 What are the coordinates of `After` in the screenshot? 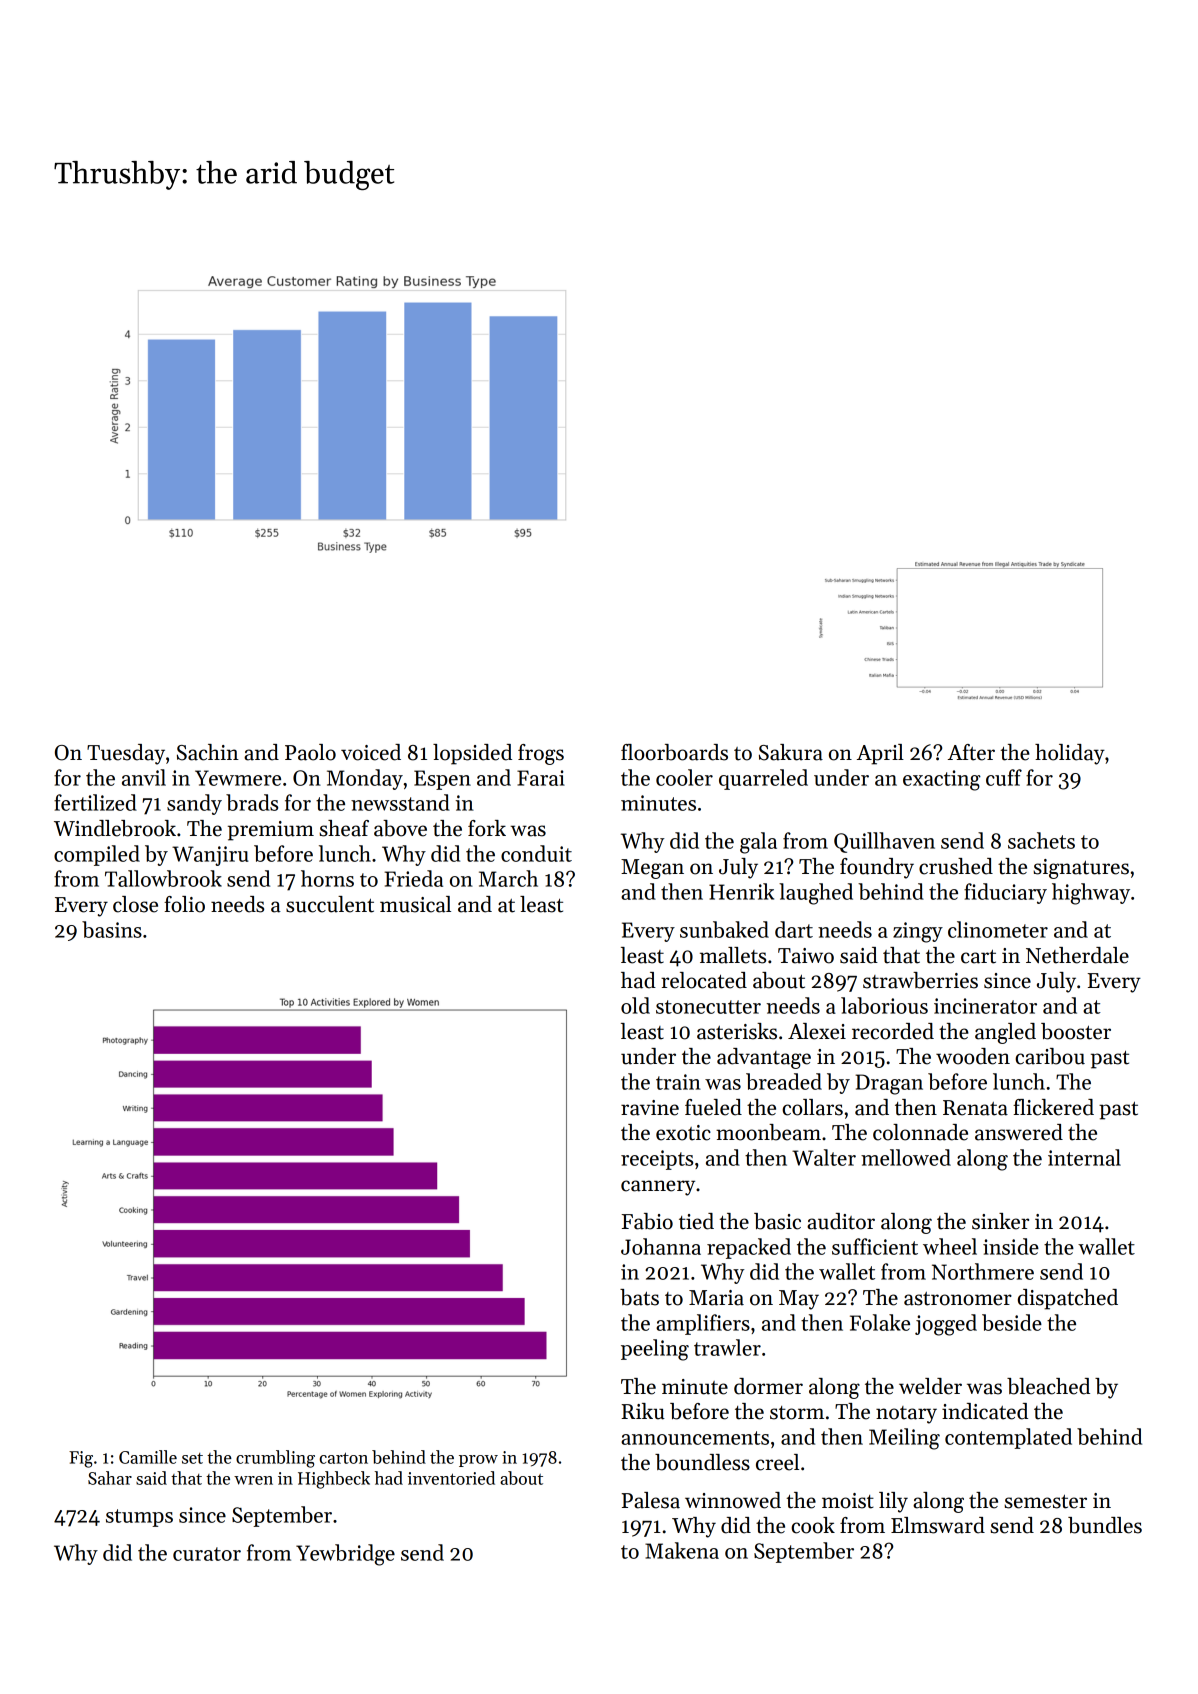 It's located at (971, 752).
